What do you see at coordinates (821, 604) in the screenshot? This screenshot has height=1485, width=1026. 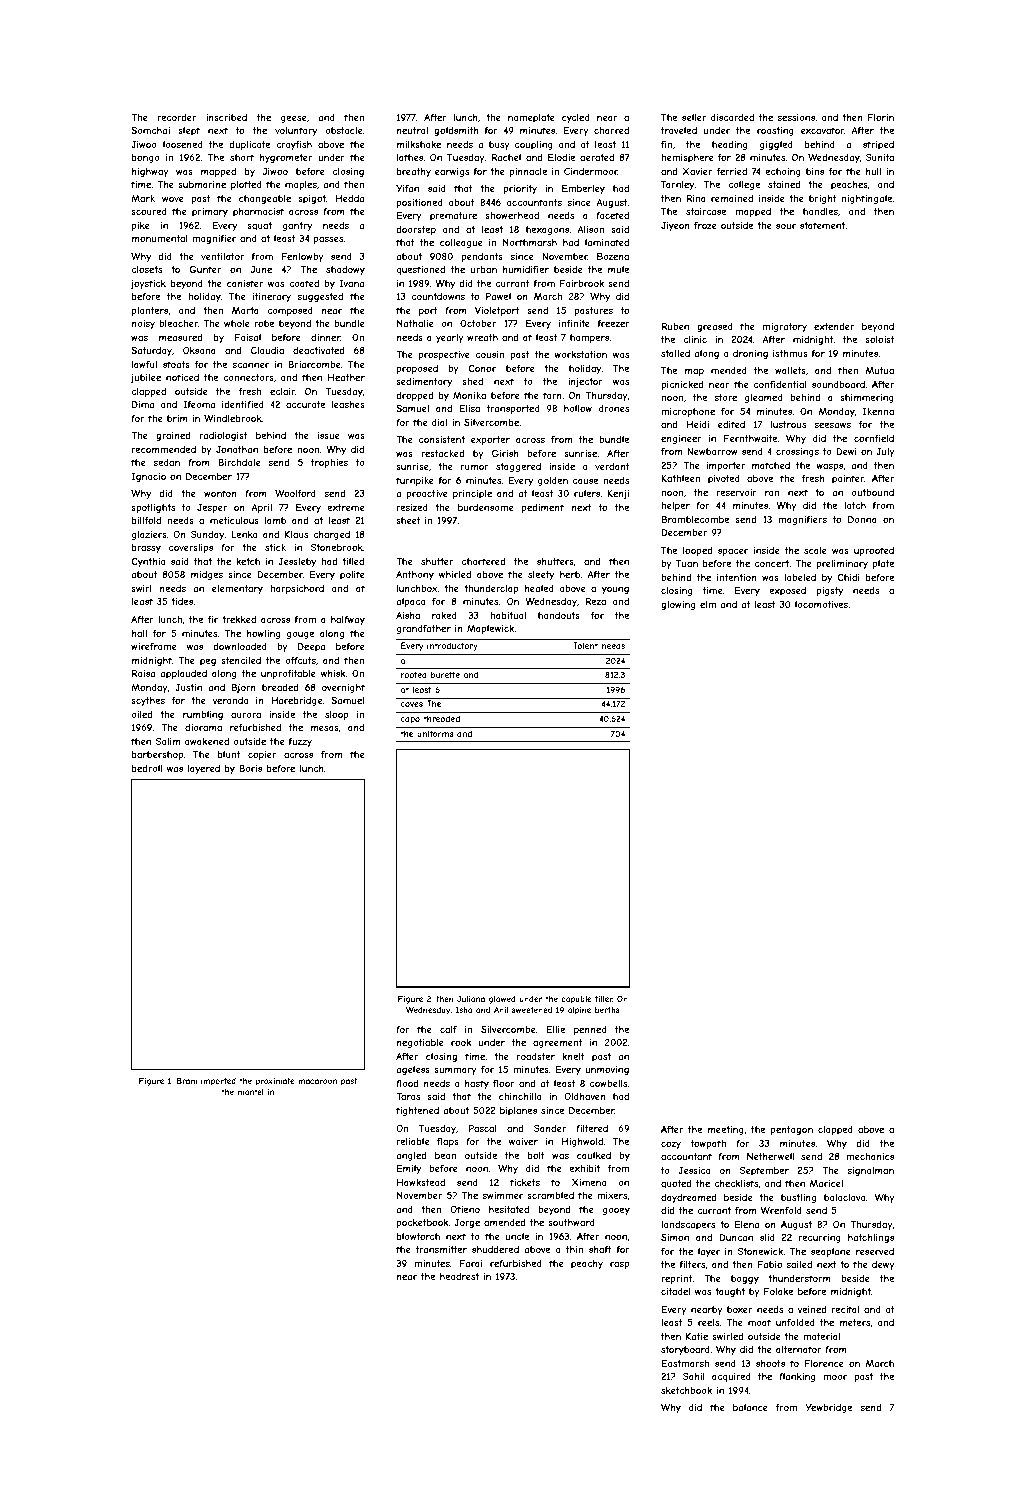 I see `locomotives` at bounding box center [821, 604].
